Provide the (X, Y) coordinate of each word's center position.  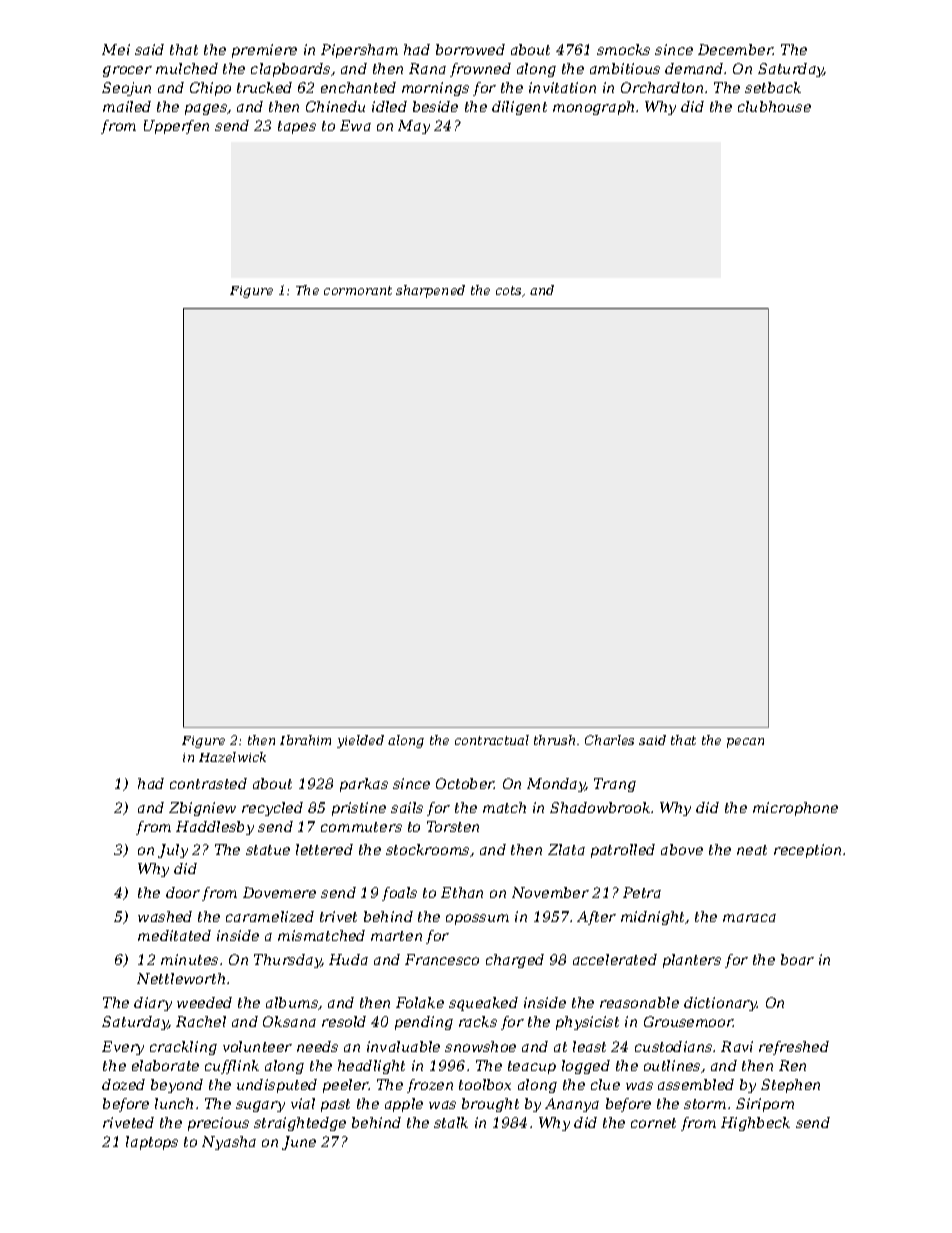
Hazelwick (232, 757)
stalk (451, 1122)
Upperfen (176, 127)
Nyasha (229, 1143)
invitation (562, 87)
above (682, 849)
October (465, 783)
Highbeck (755, 1124)
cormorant (358, 290)
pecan (745, 743)
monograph (593, 108)
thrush (554, 740)
